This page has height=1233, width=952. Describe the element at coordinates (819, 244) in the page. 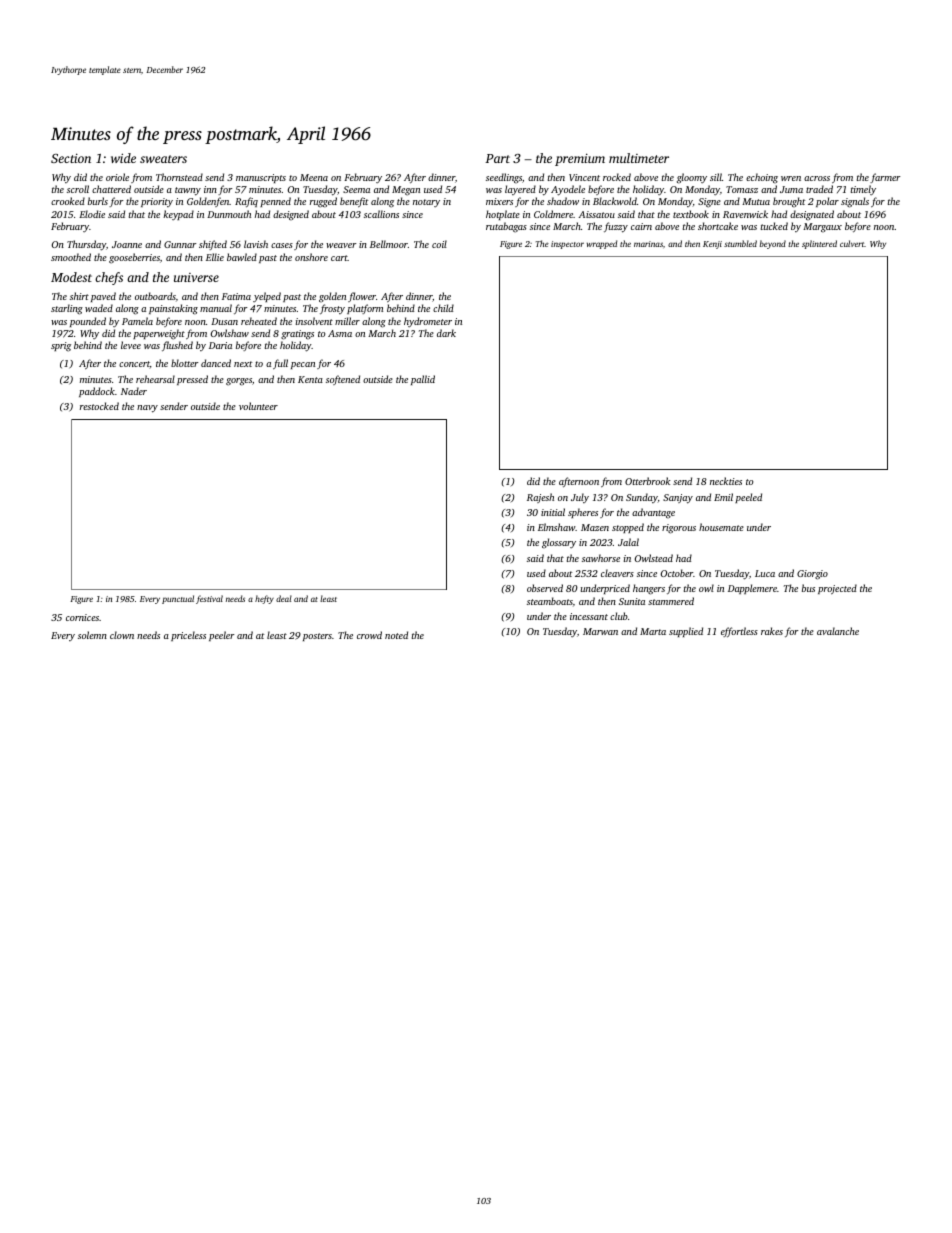

I see `splintered` at that location.
